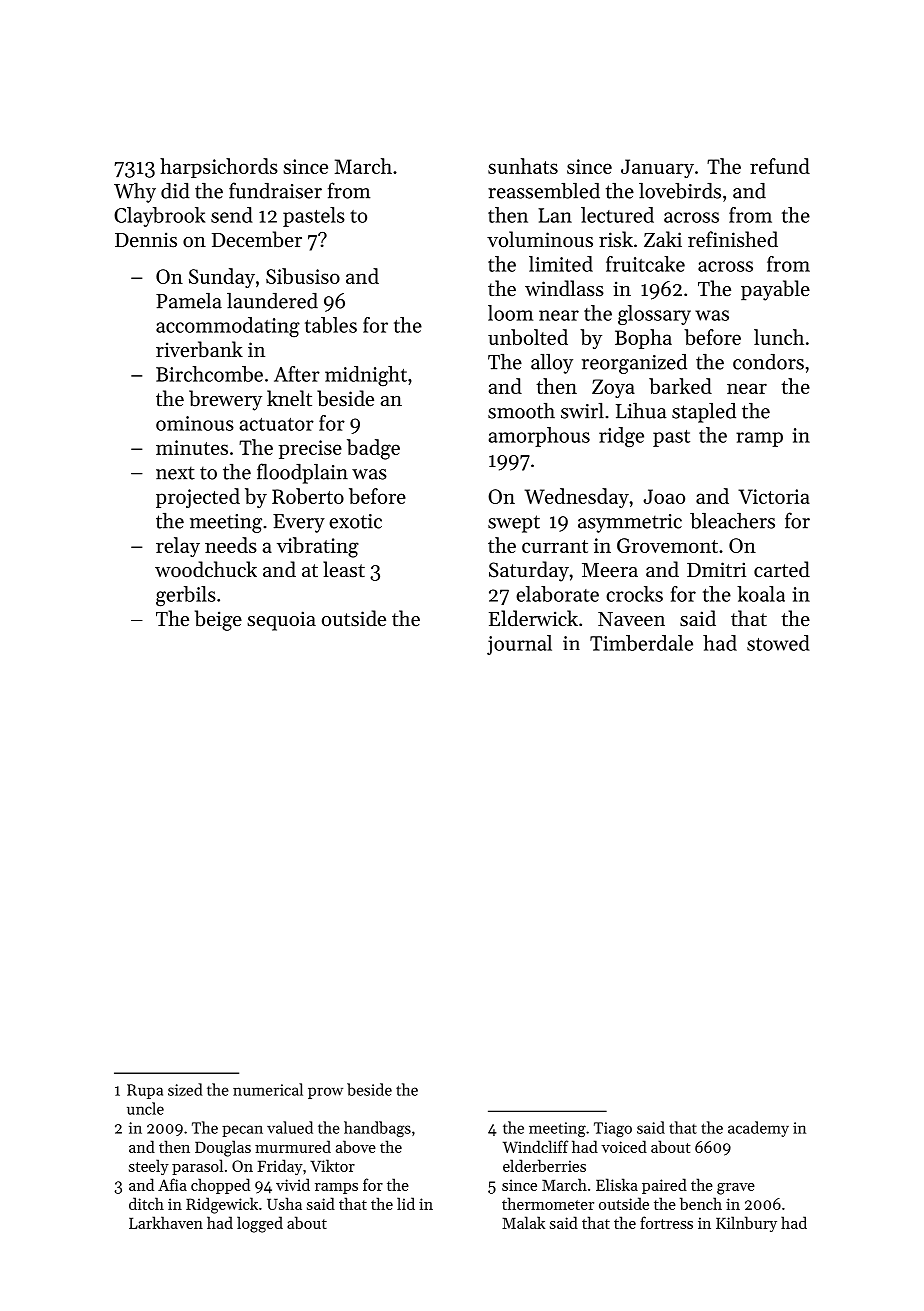 The image size is (924, 1311). Describe the element at coordinates (523, 166) in the document. I see `sunhats` at that location.
